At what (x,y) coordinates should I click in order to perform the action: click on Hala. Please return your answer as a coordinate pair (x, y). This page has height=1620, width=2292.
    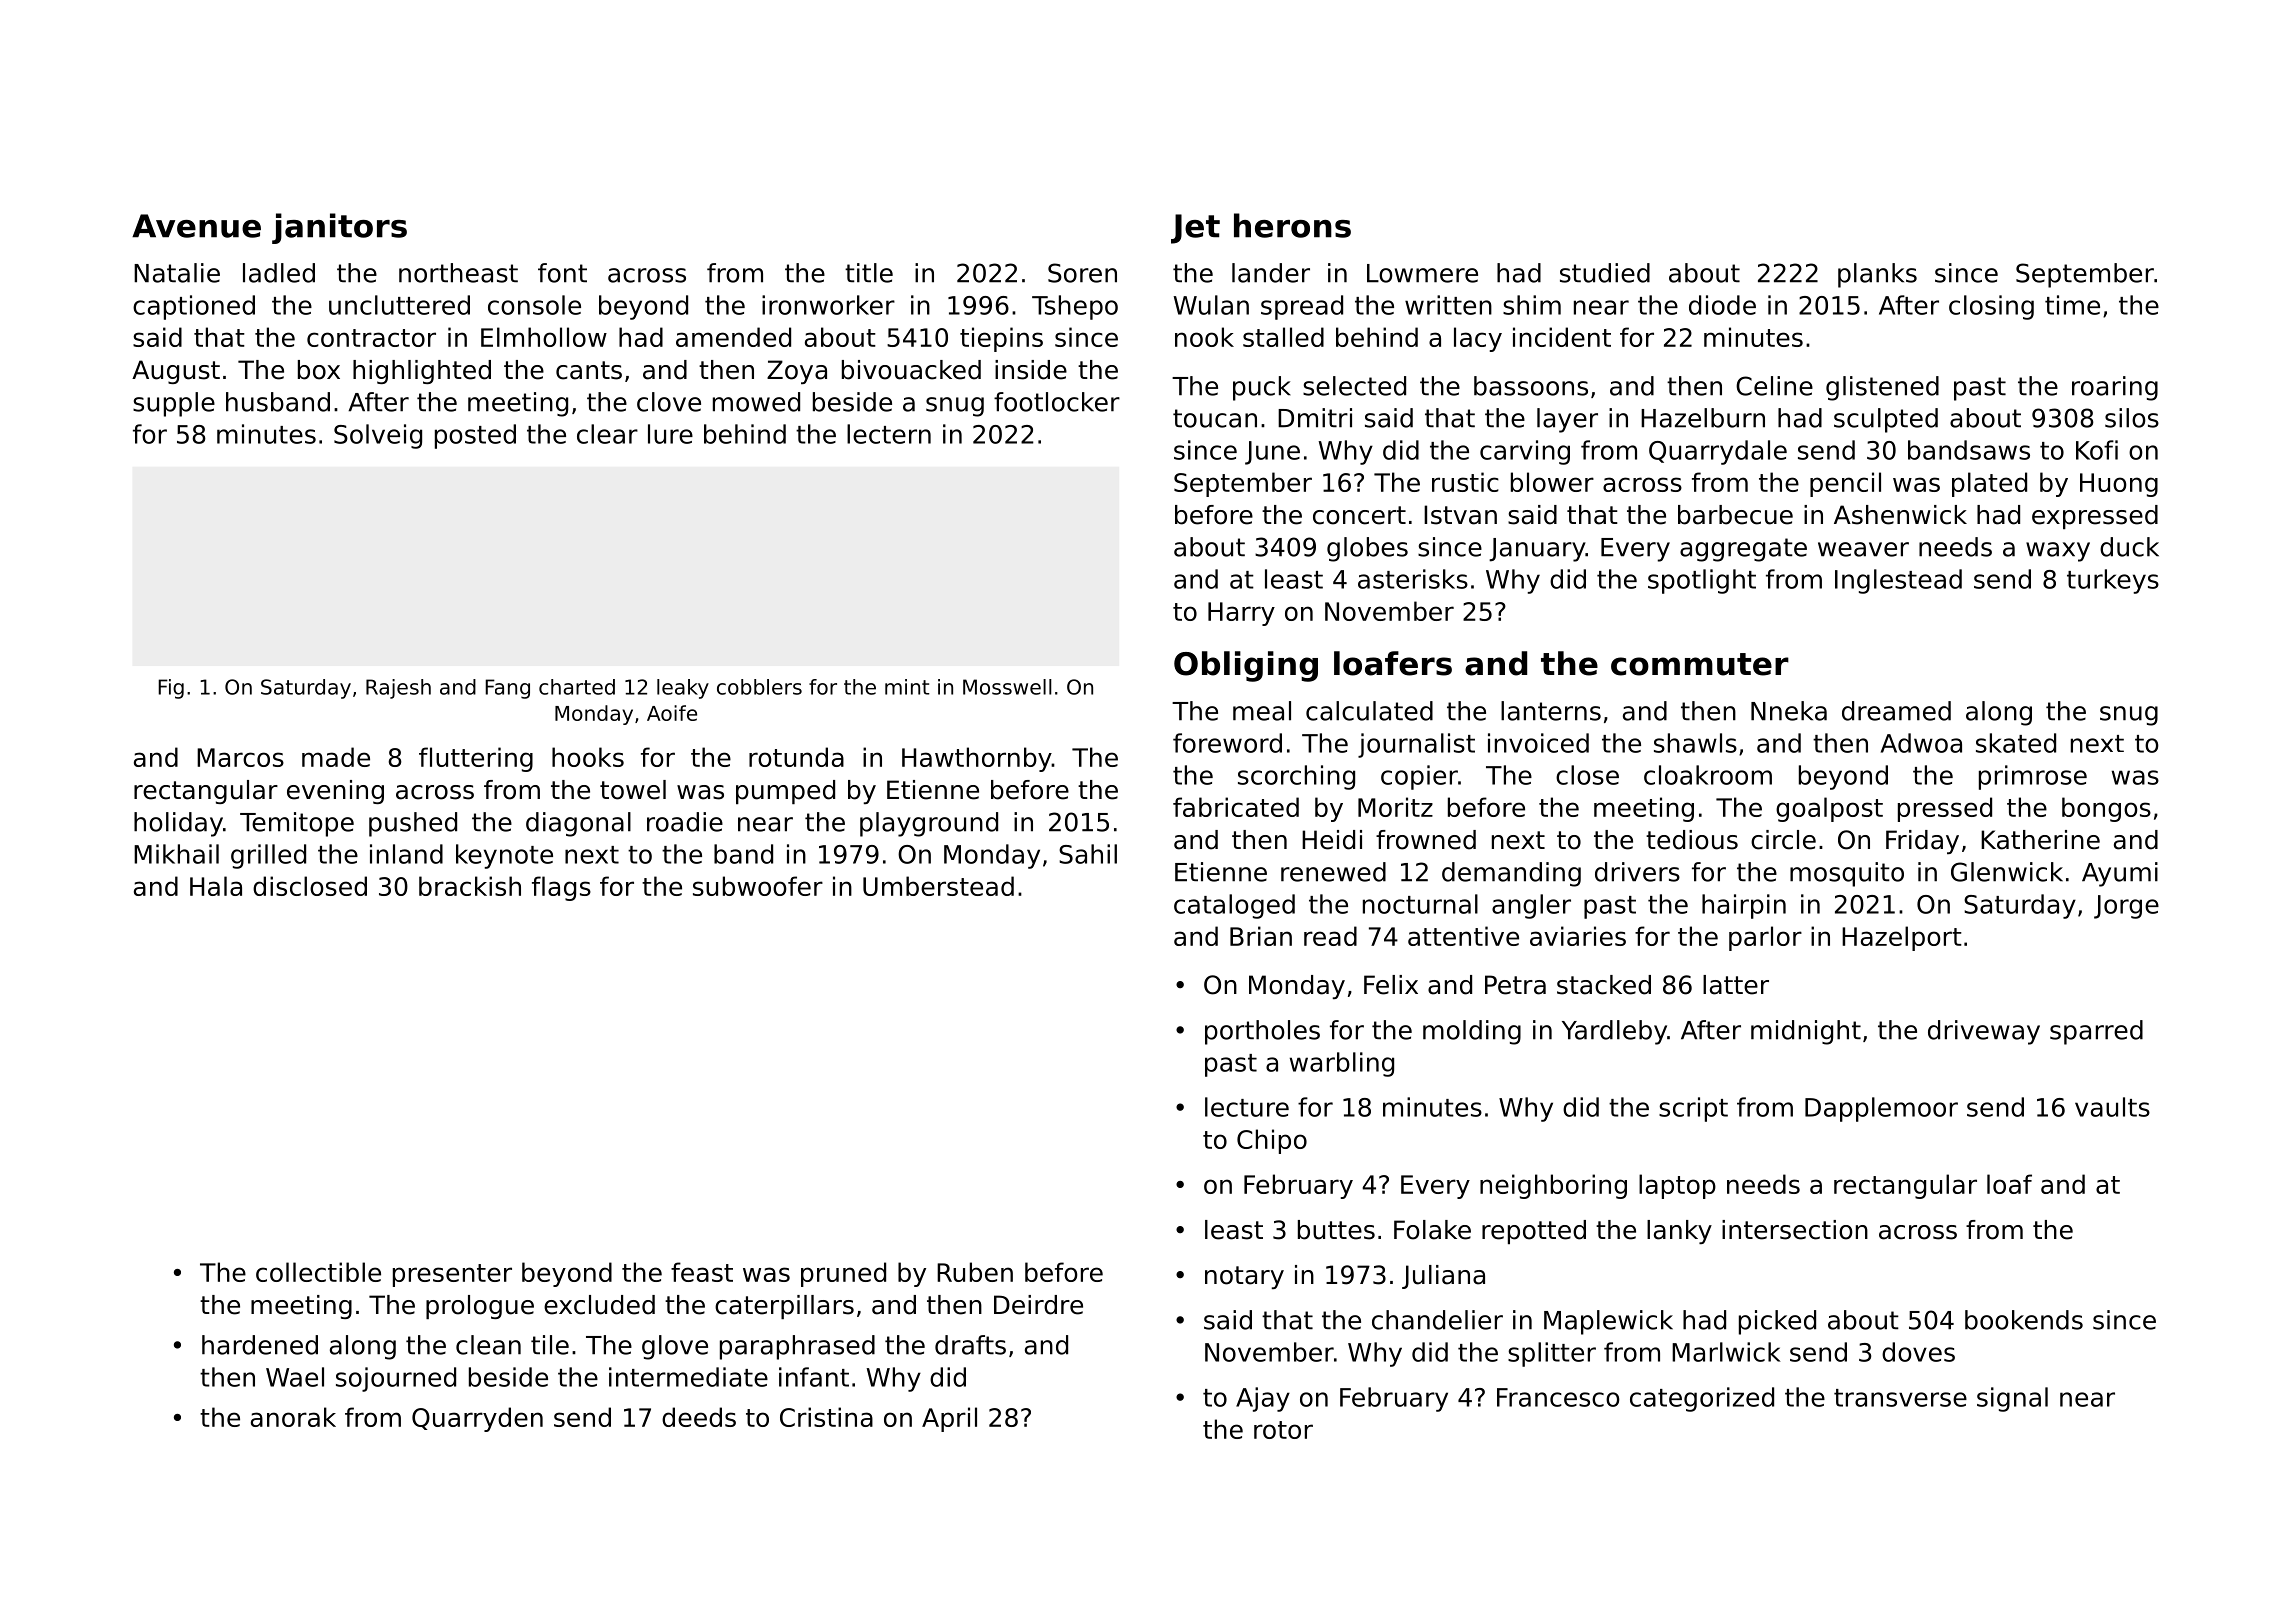
    Looking at the image, I should click on (216, 886).
